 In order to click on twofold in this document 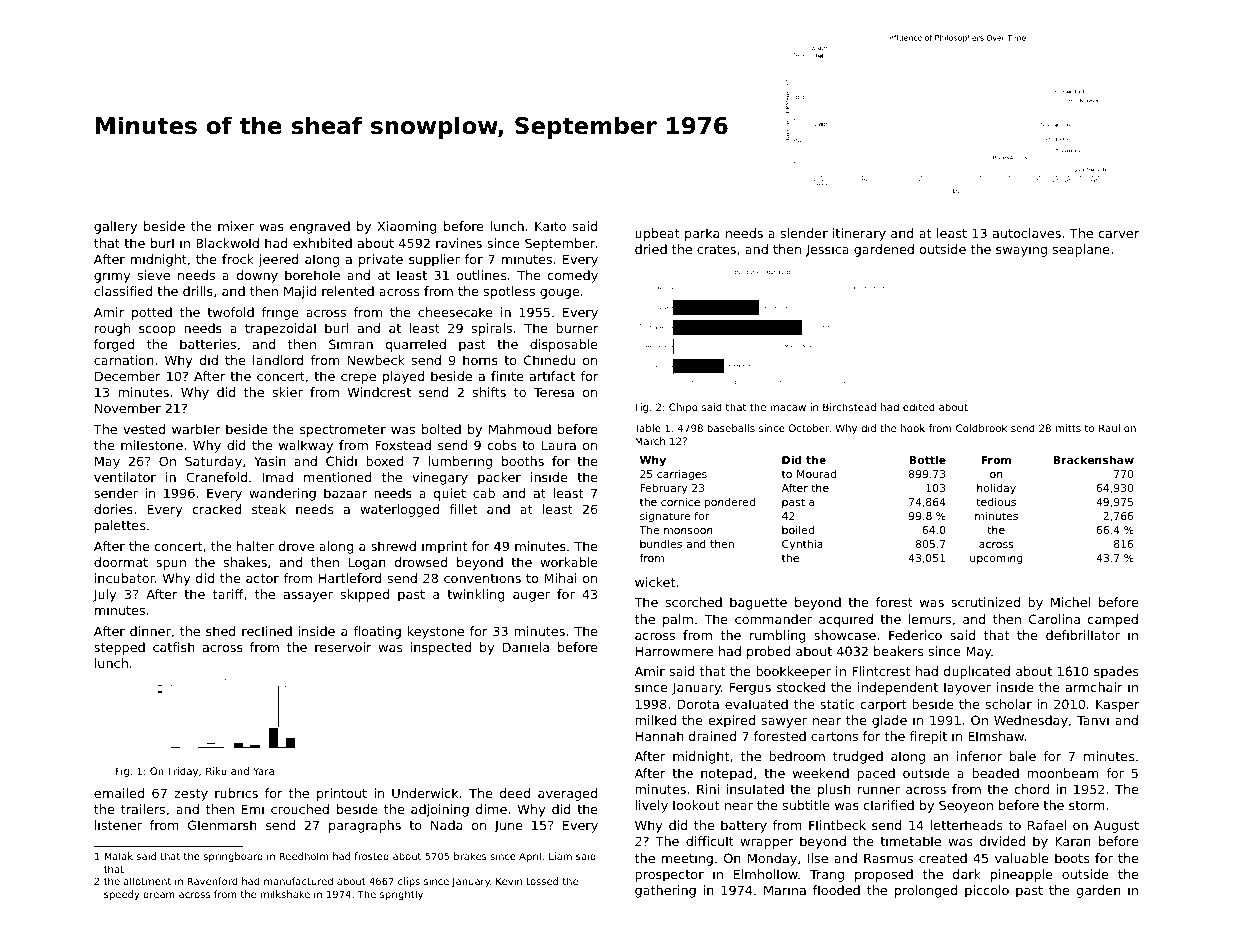, I will do `click(230, 312)`.
